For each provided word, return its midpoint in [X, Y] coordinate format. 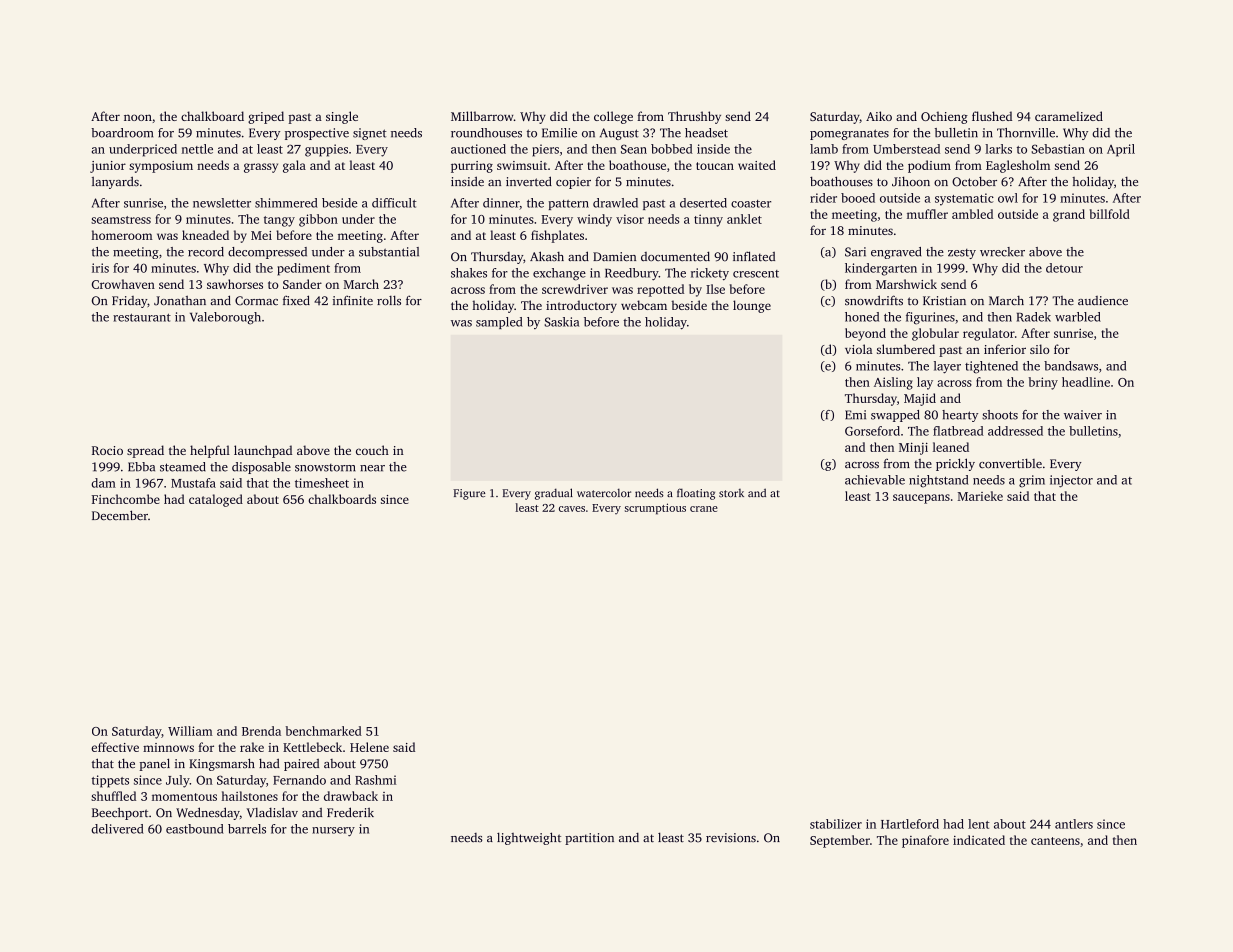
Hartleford [910, 824]
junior [108, 167]
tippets [110, 781]
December [120, 515]
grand [1069, 215]
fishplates [557, 236]
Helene [369, 747]
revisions [731, 838]
